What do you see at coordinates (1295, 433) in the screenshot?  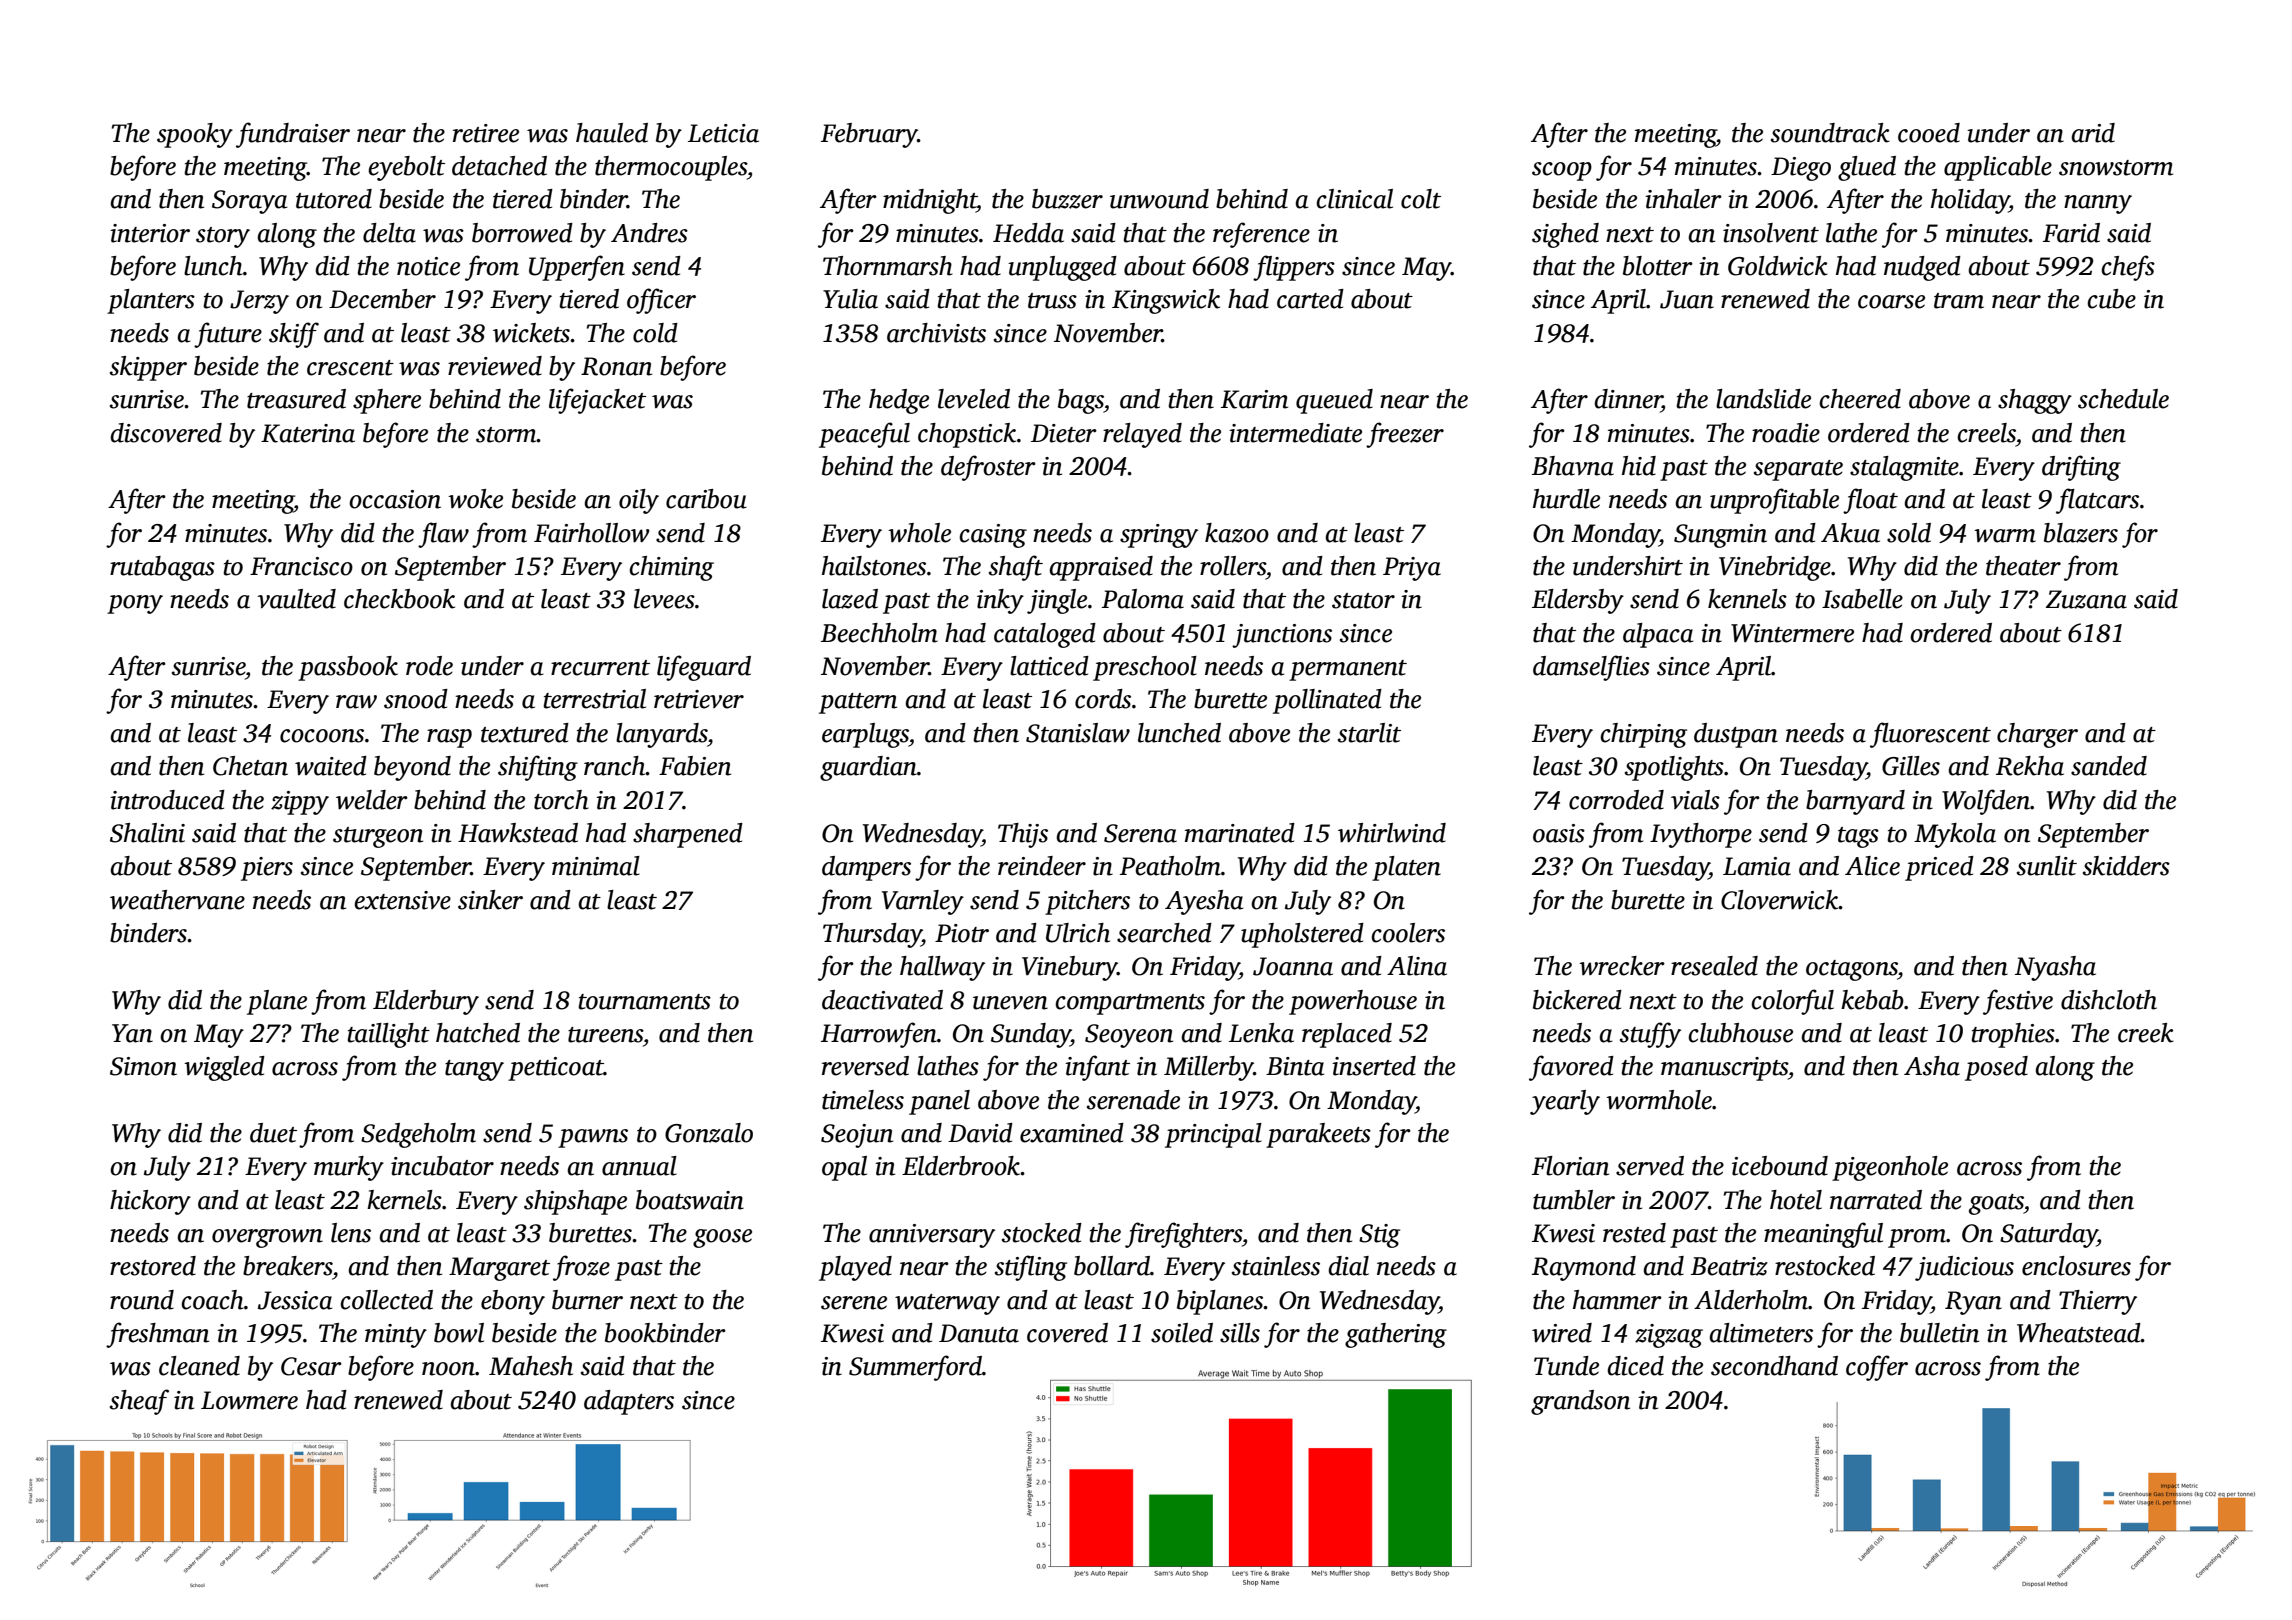 I see `intermediate` at bounding box center [1295, 433].
